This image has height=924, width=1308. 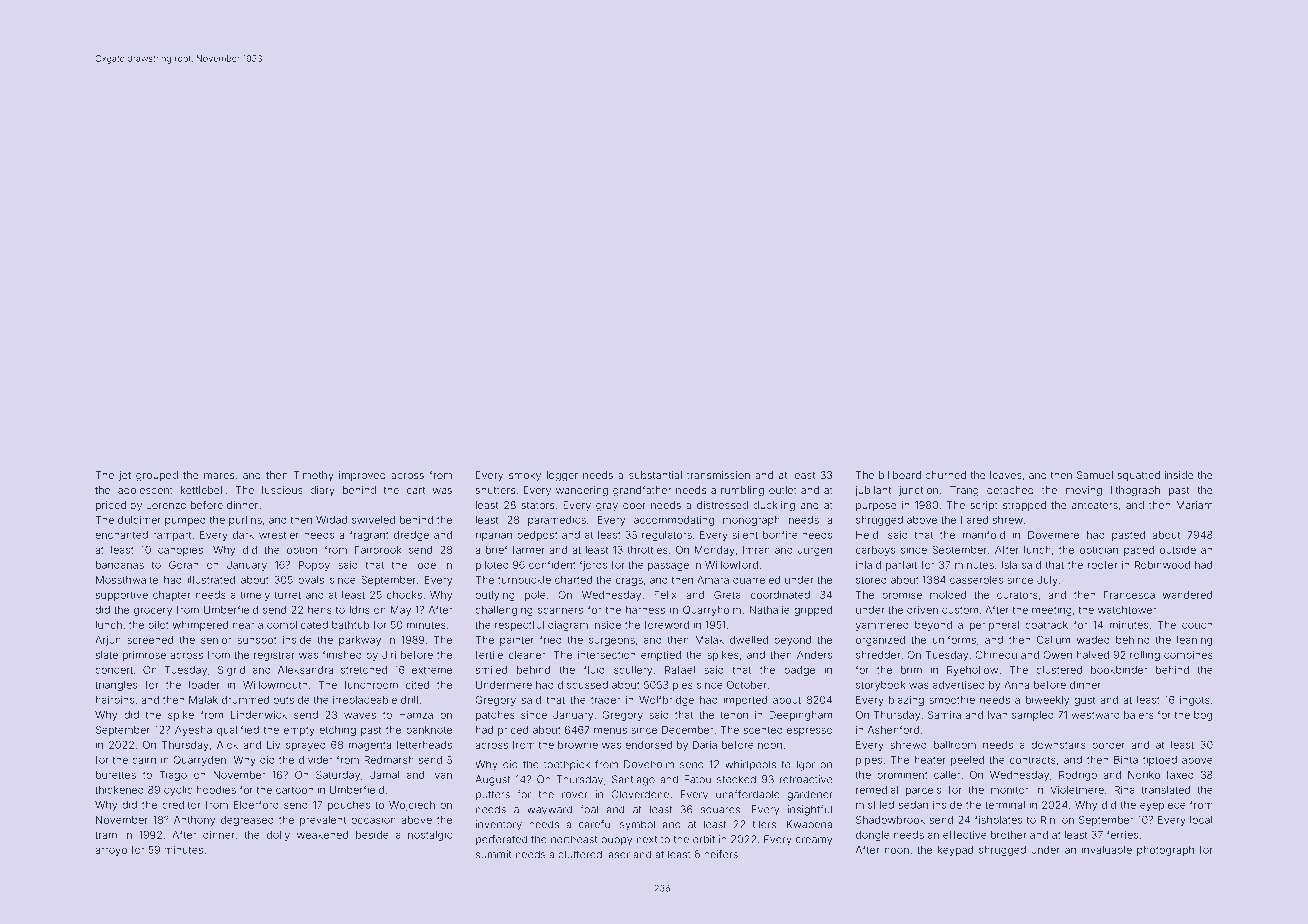 I want to click on toothpick, so click(x=567, y=765).
